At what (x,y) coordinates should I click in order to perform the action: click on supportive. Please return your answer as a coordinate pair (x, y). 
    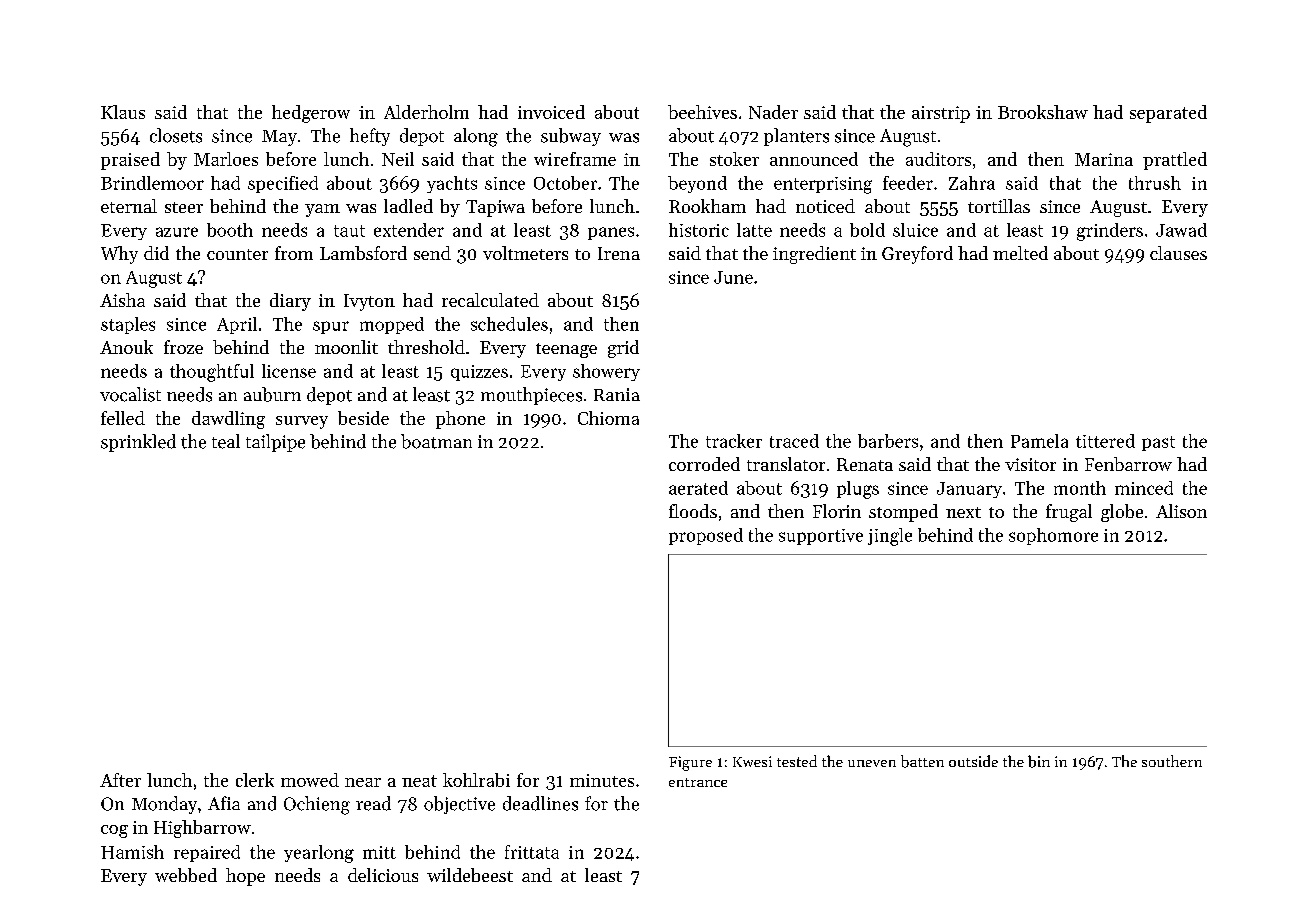
    Looking at the image, I should click on (821, 537).
